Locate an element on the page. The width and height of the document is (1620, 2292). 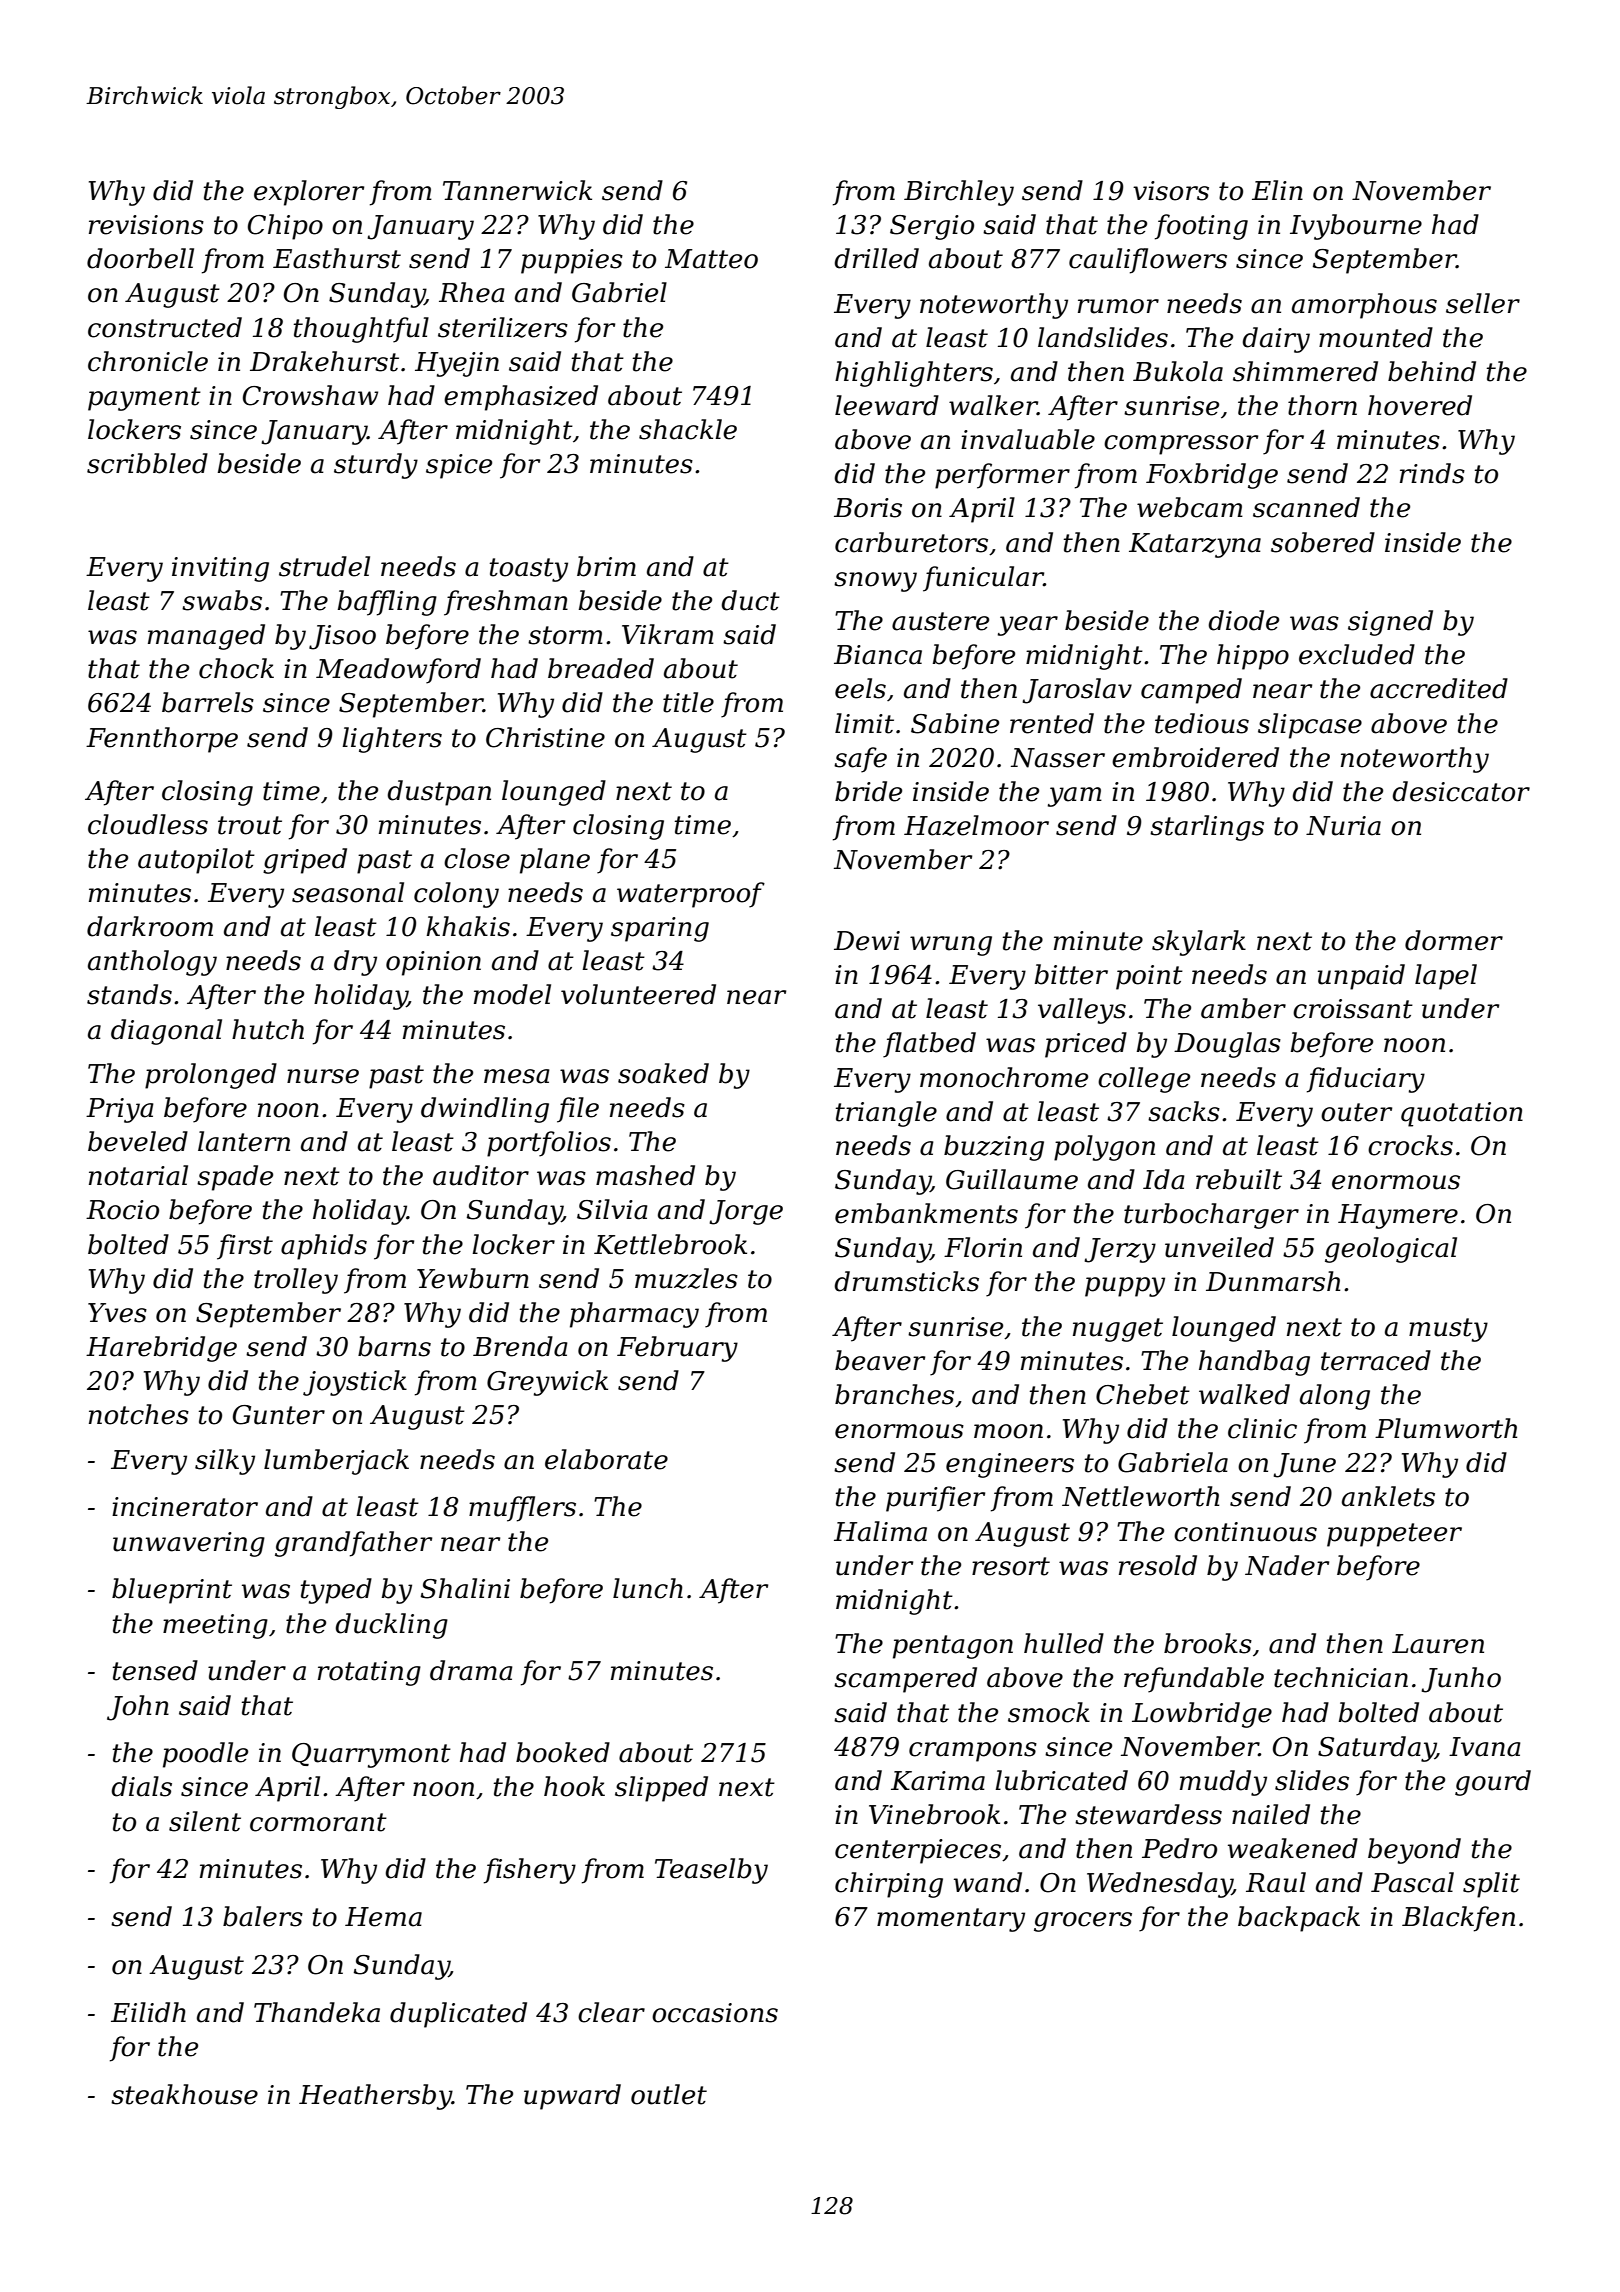
rumor is located at coordinates (1118, 306).
